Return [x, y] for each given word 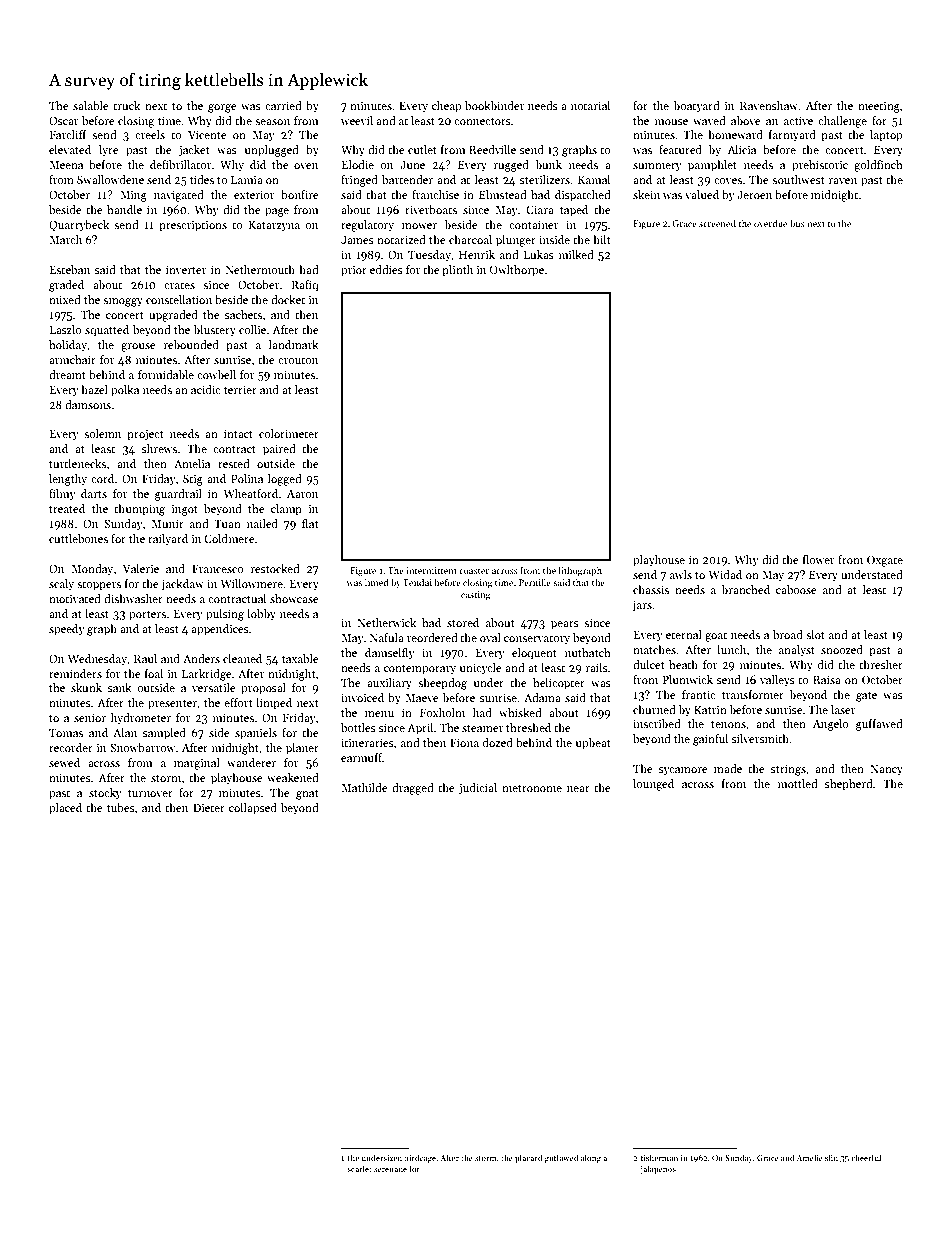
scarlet [359, 1168]
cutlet [422, 149]
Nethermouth [260, 269]
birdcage [420, 1158]
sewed [64, 762]
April [420, 729]
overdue [770, 223]
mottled [798, 783]
